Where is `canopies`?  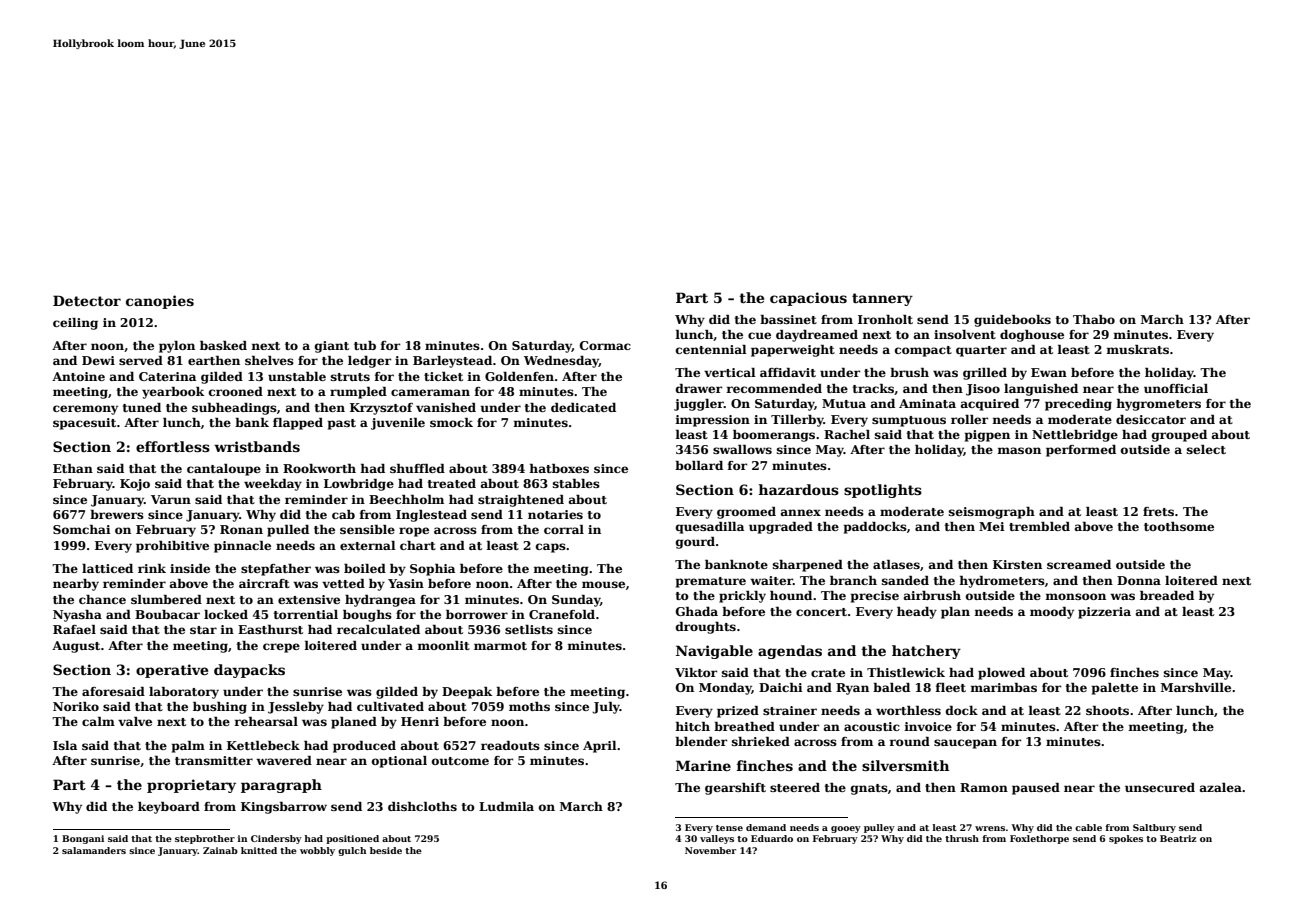
canopies is located at coordinates (160, 302).
